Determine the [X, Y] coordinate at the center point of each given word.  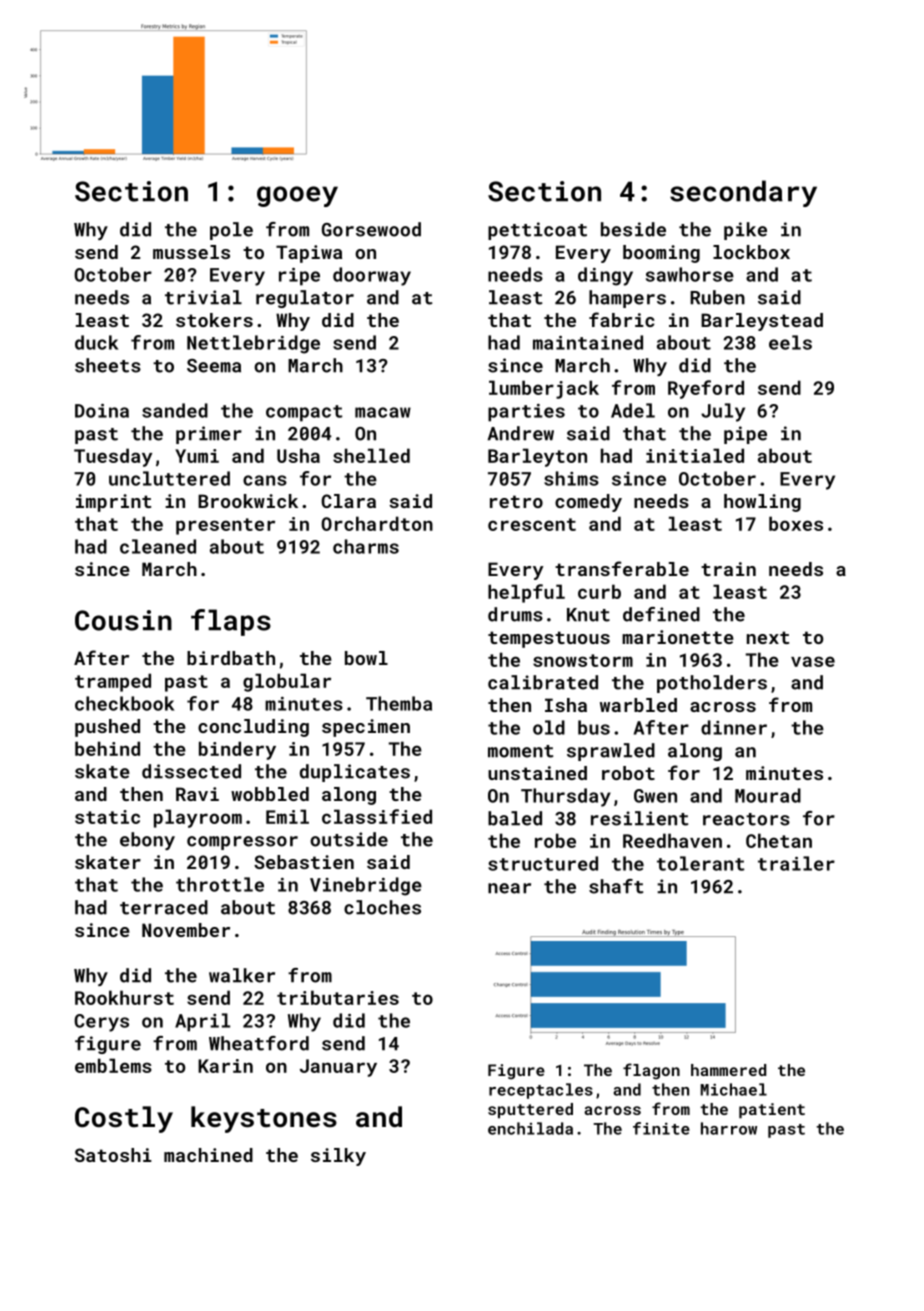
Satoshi [113, 1155]
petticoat [537, 231]
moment [520, 751]
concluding [253, 728]
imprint [113, 503]
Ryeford [706, 389]
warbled [638, 705]
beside [633, 229]
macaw [383, 412]
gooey [297, 196]
